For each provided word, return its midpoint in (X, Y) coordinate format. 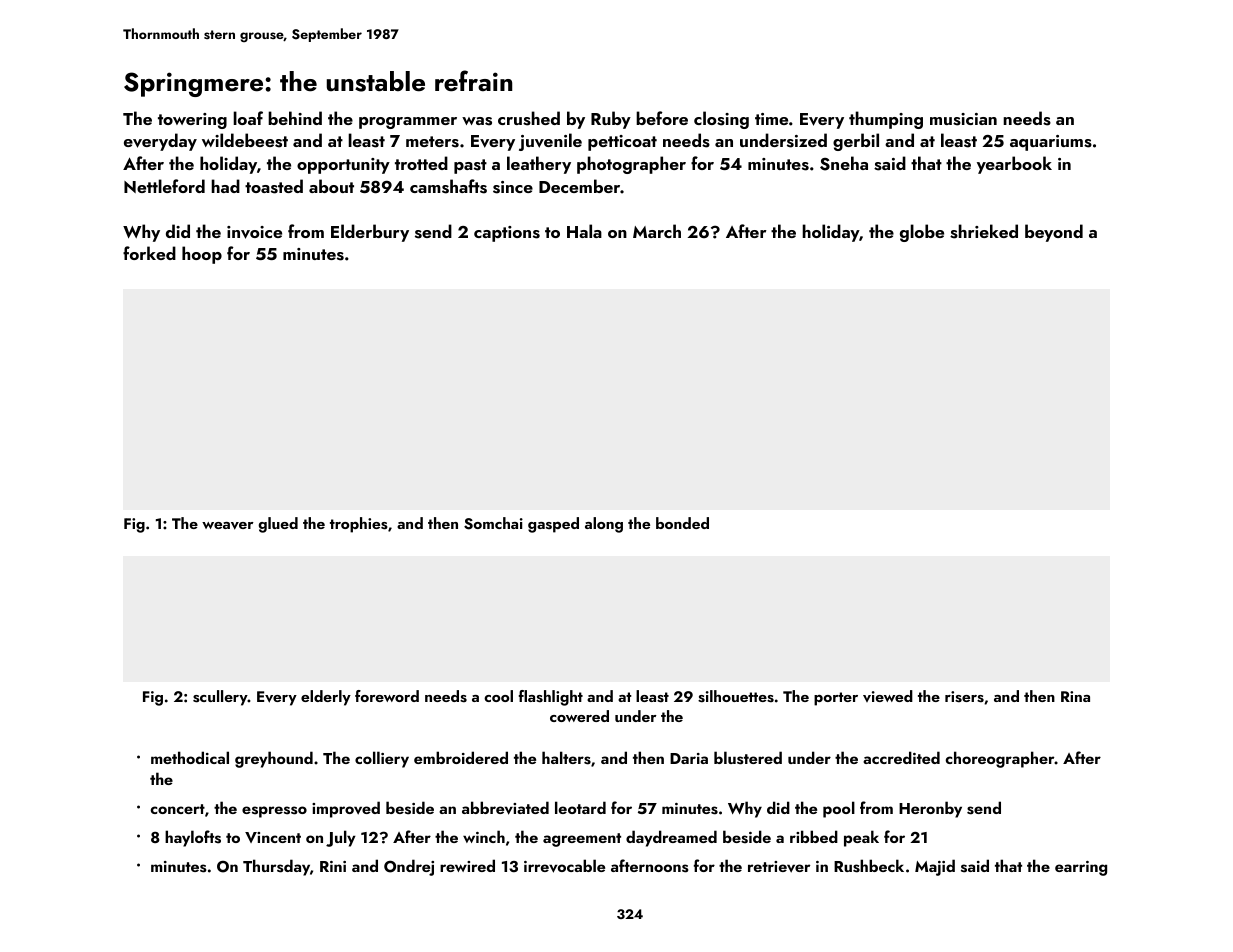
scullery (220, 698)
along (604, 525)
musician (963, 119)
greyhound (274, 759)
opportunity (343, 166)
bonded (682, 523)
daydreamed (671, 838)
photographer (631, 165)
